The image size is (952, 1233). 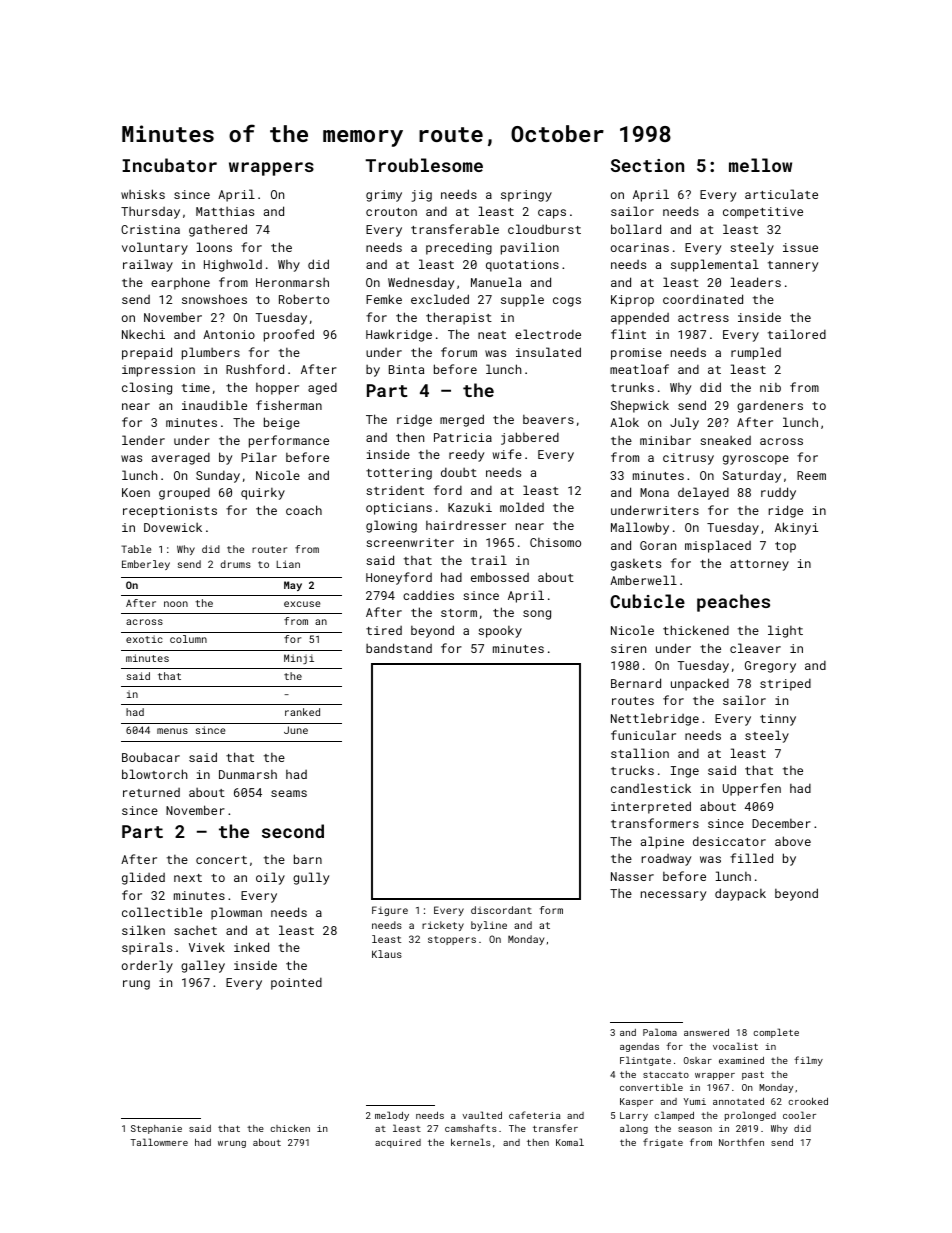 I want to click on necessary, so click(x=673, y=896).
